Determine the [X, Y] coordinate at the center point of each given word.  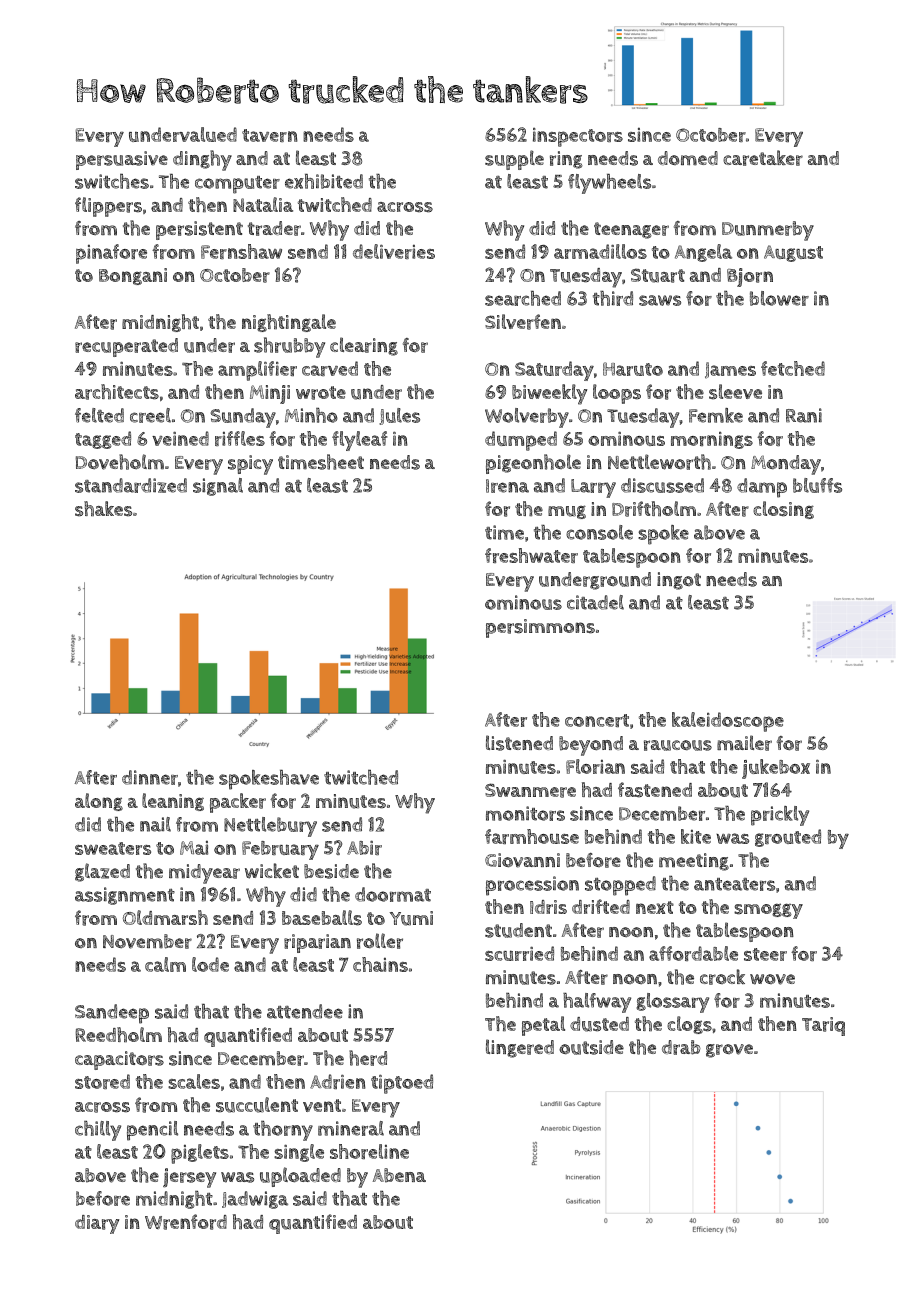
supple [514, 160]
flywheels [609, 184]
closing [783, 510]
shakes [103, 508]
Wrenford [186, 1222]
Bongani [133, 276]
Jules [399, 416]
